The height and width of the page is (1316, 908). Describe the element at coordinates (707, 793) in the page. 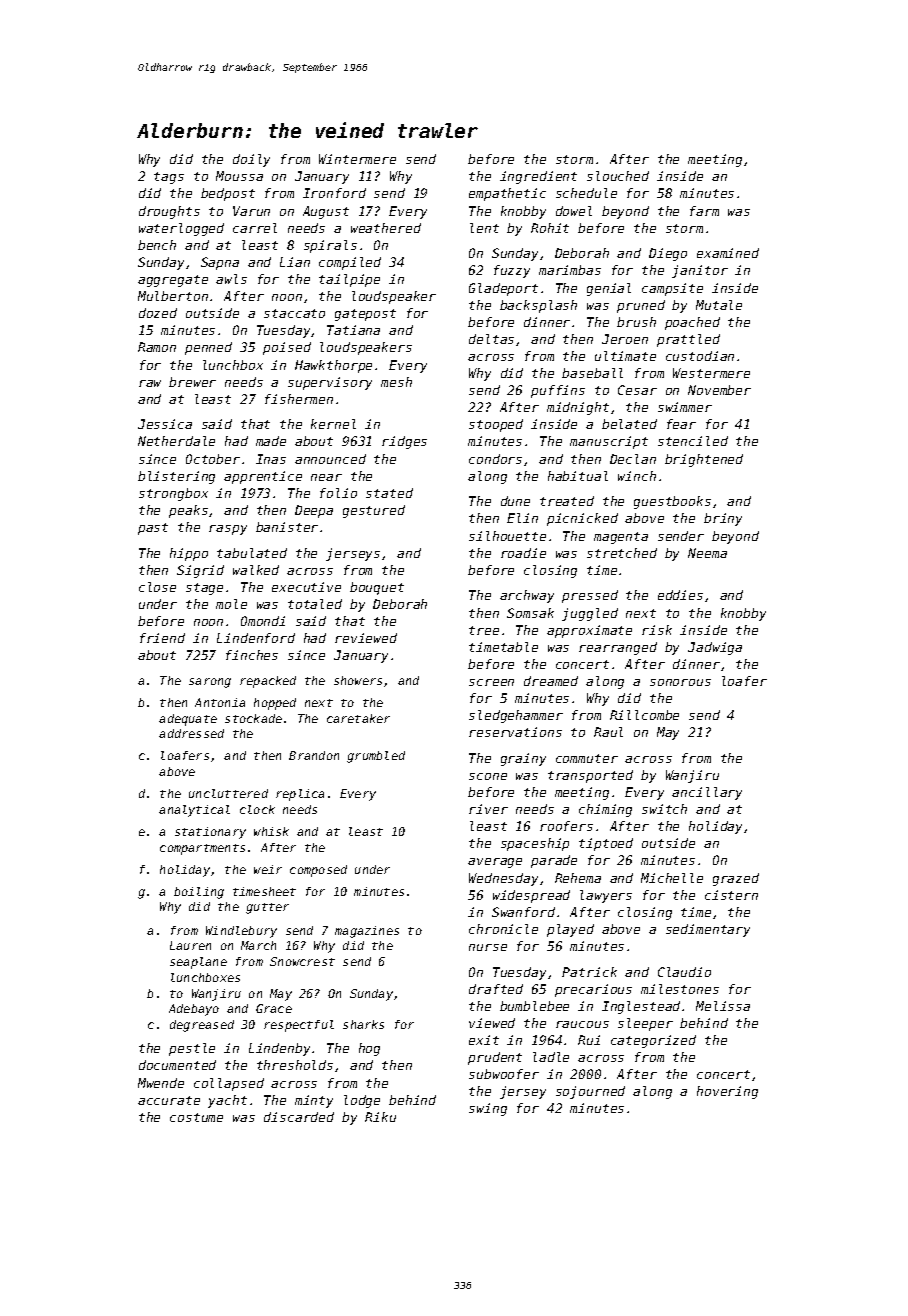

I see `ancillary` at that location.
